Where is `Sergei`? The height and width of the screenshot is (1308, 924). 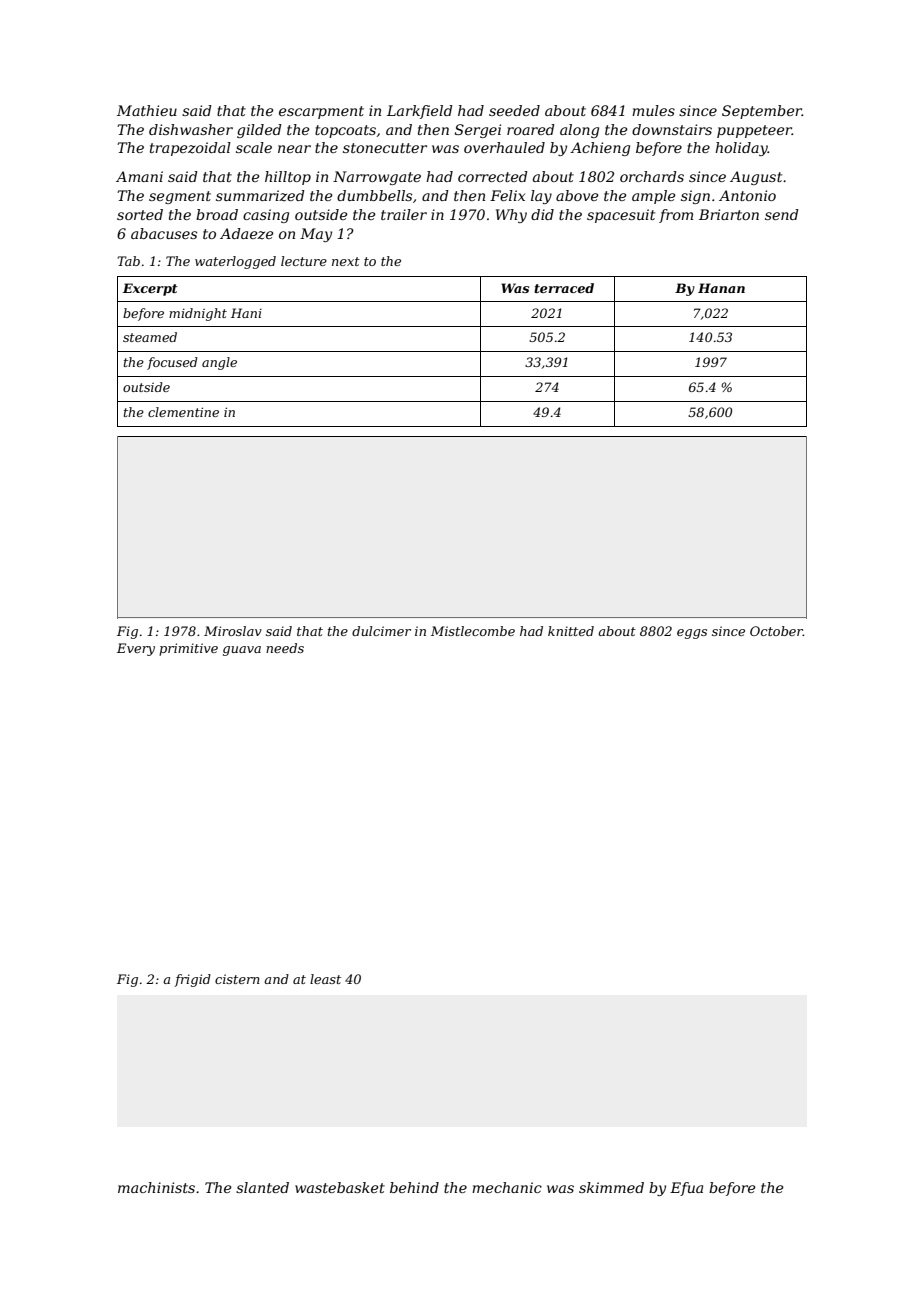
Sergei is located at coordinates (478, 131).
